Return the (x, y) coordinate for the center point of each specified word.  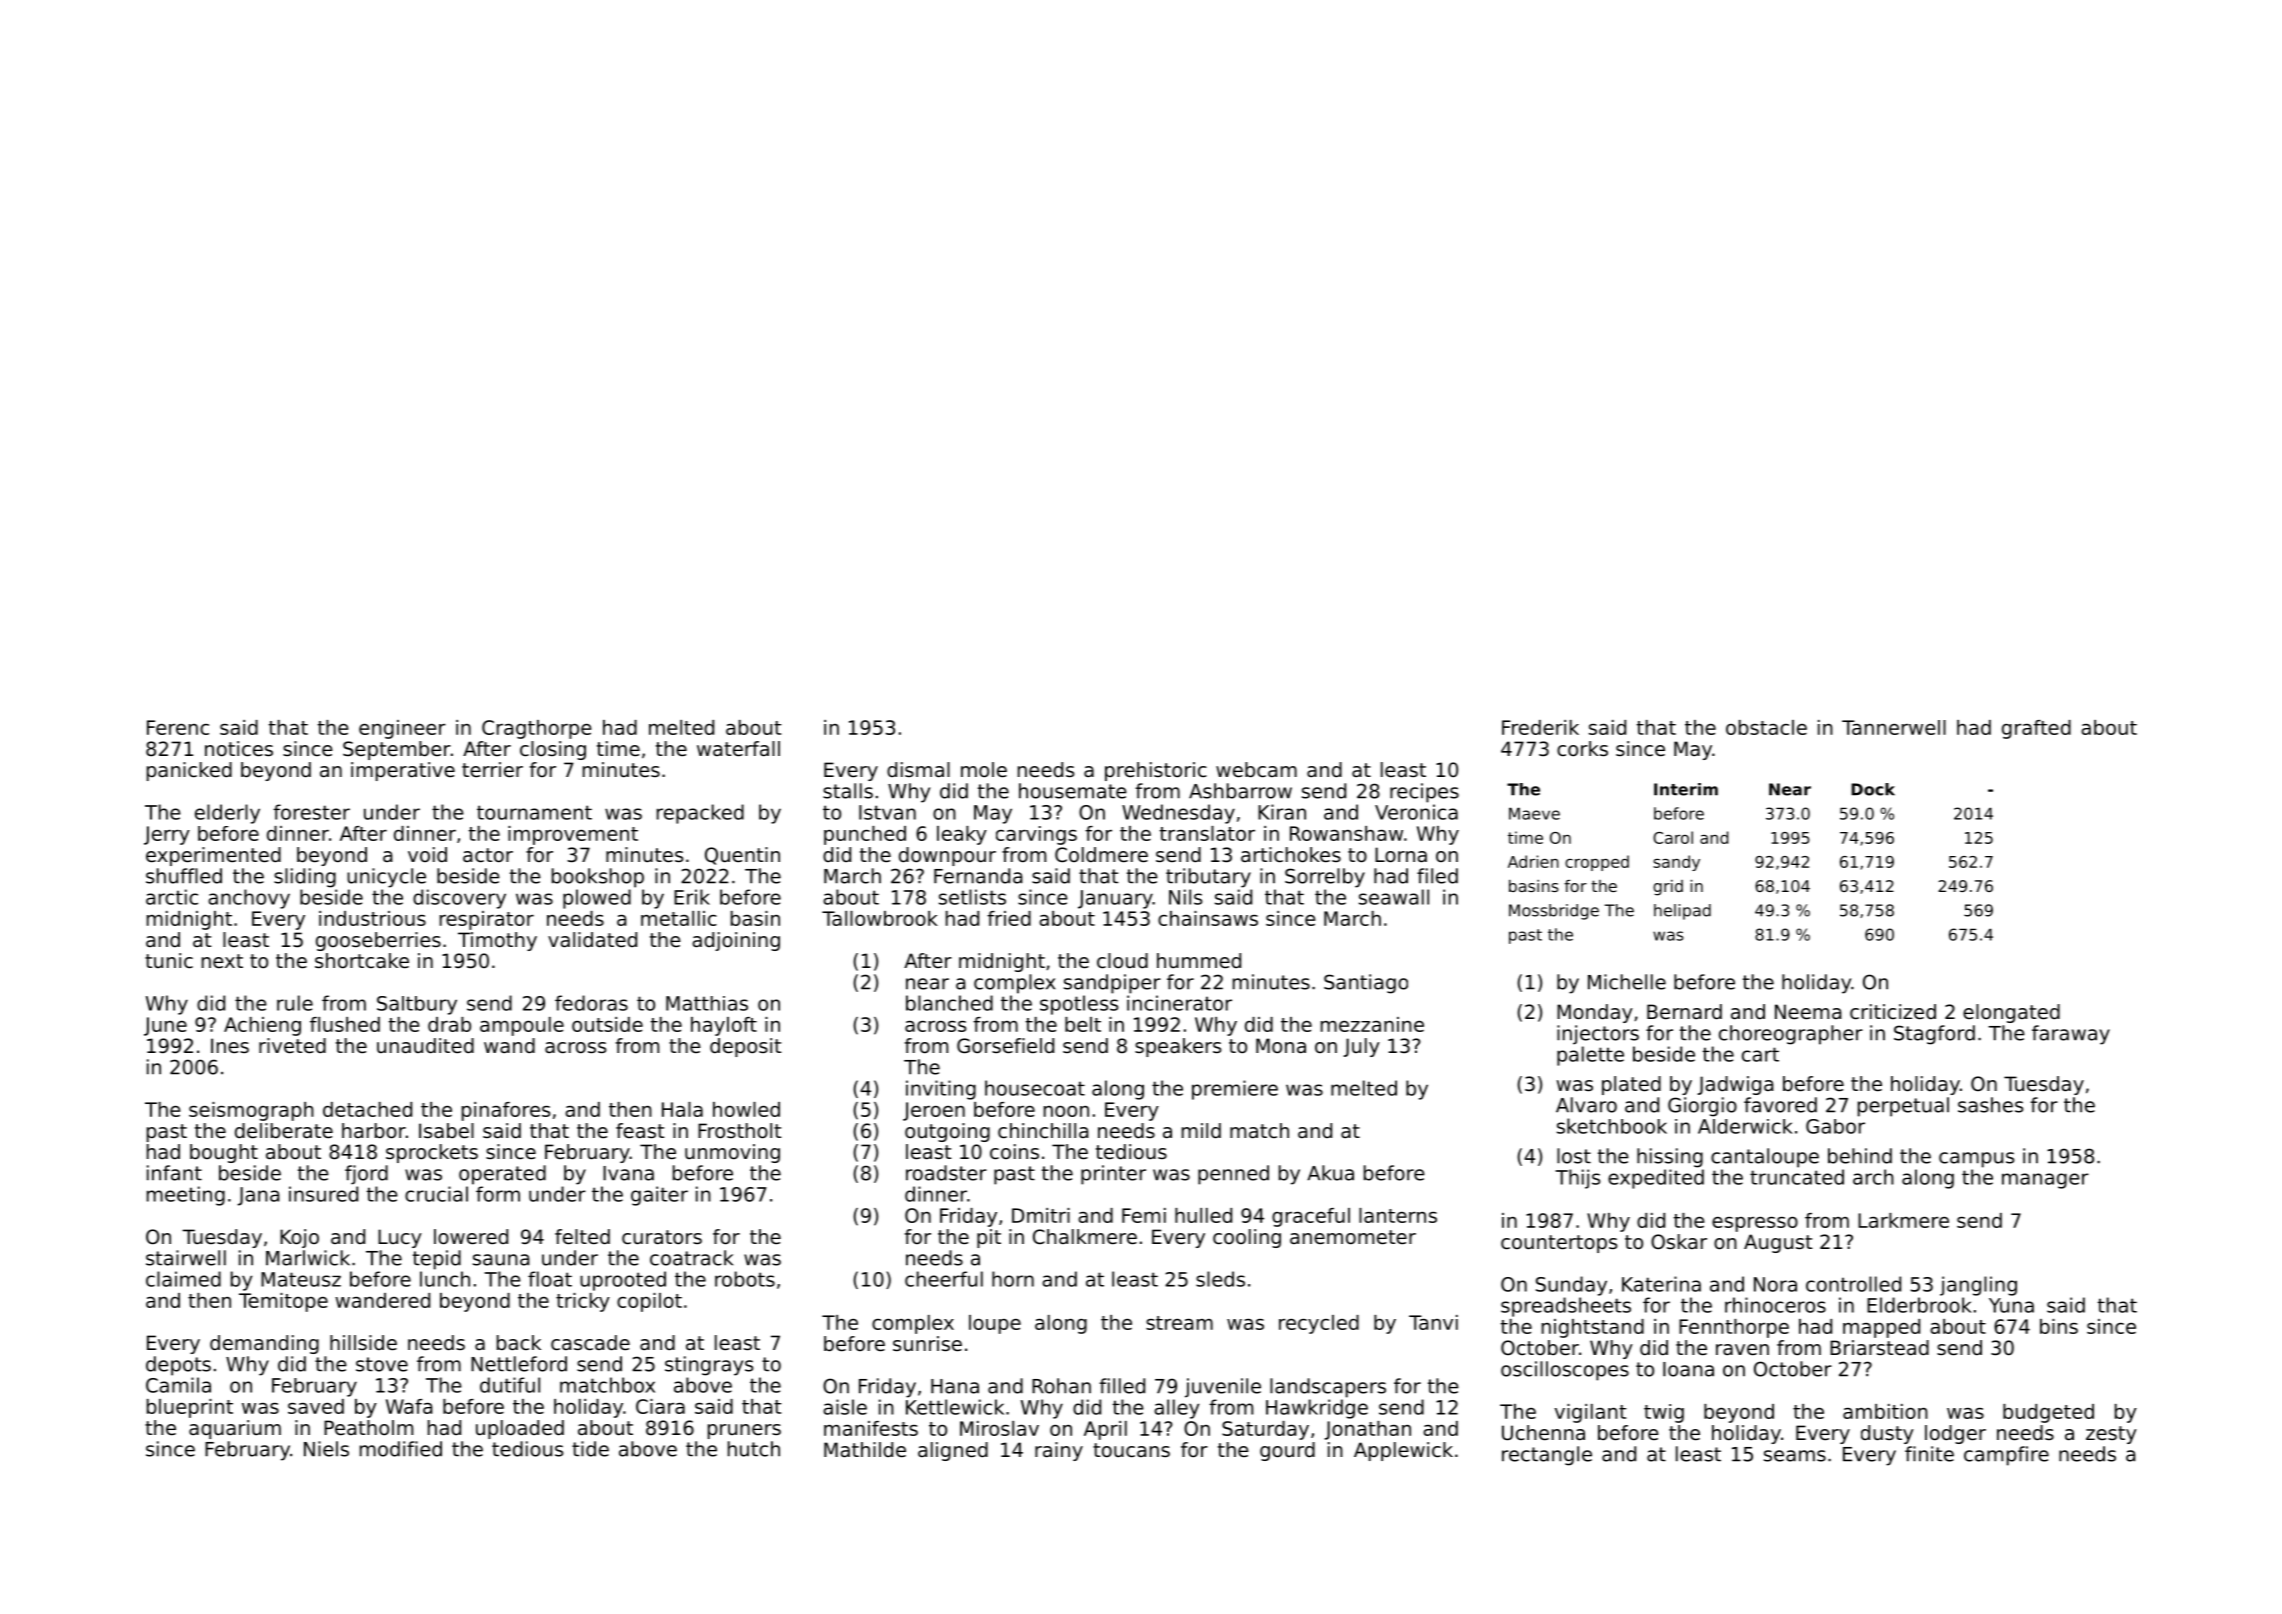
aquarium (235, 1429)
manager (2045, 1181)
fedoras (591, 1003)
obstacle (1766, 727)
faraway (2071, 1035)
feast (640, 1131)
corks (1582, 749)
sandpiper (1112, 984)
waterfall (738, 749)
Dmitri (1041, 1215)
